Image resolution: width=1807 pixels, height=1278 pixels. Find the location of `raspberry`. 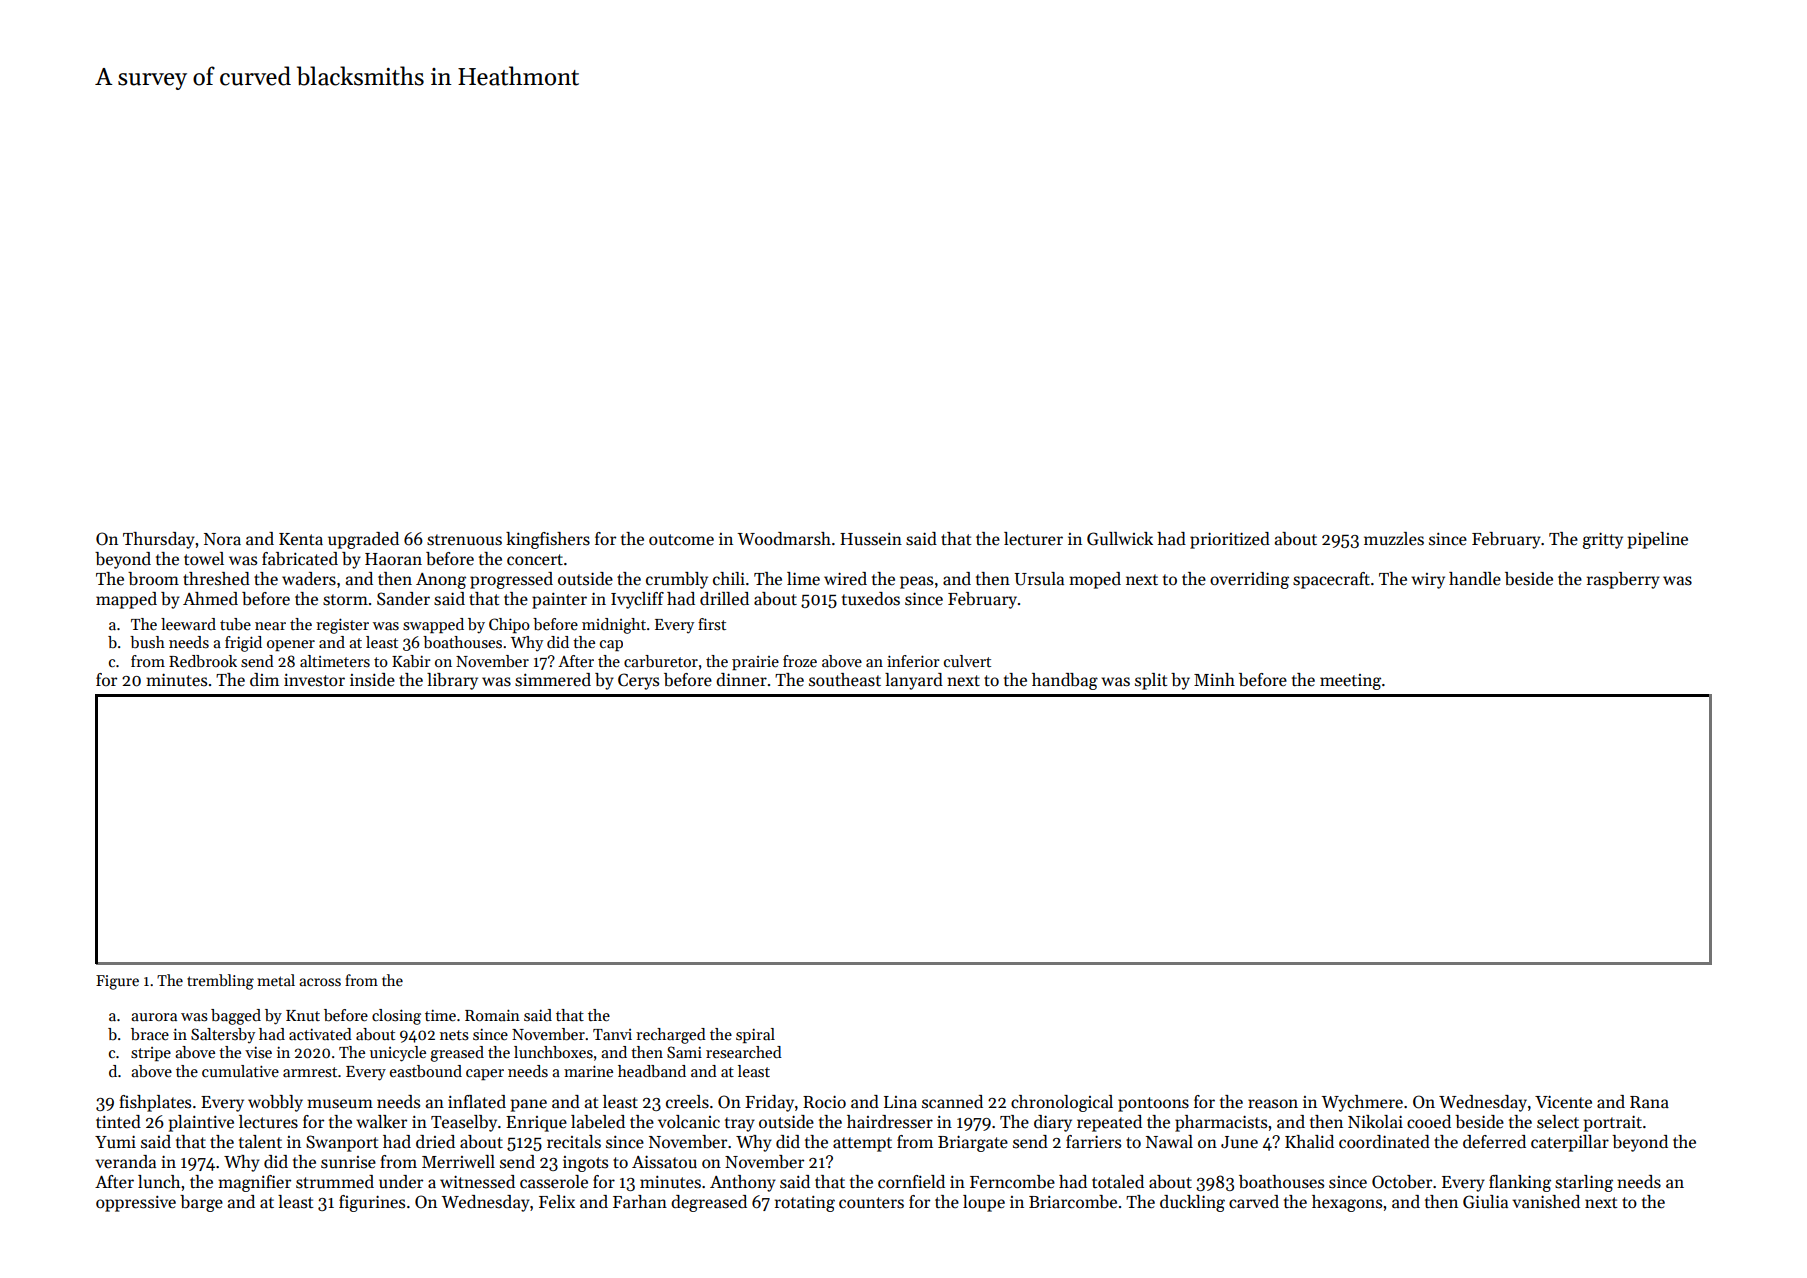

raspberry is located at coordinates (1623, 580).
